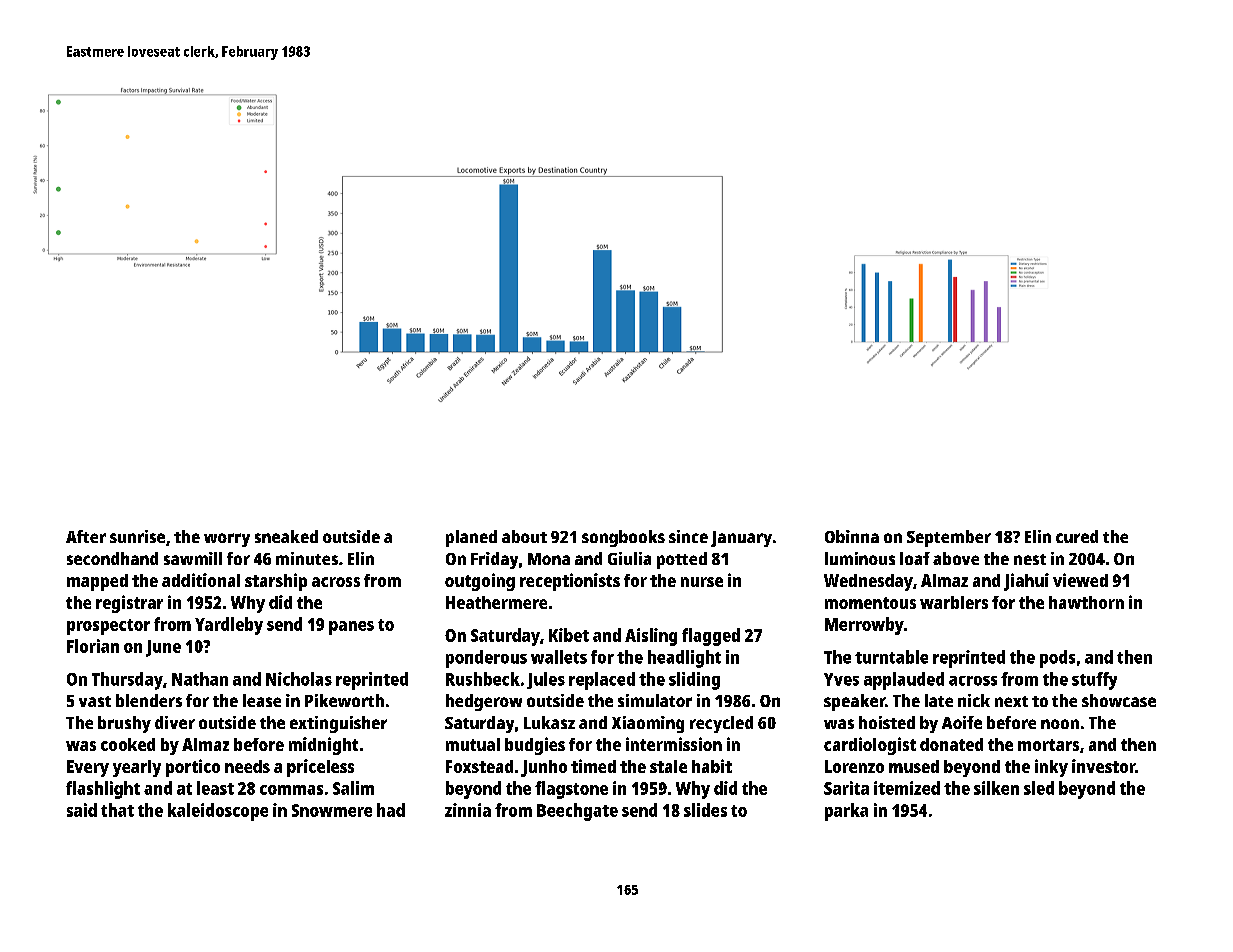  I want to click on hawthorn, so click(1086, 602).
